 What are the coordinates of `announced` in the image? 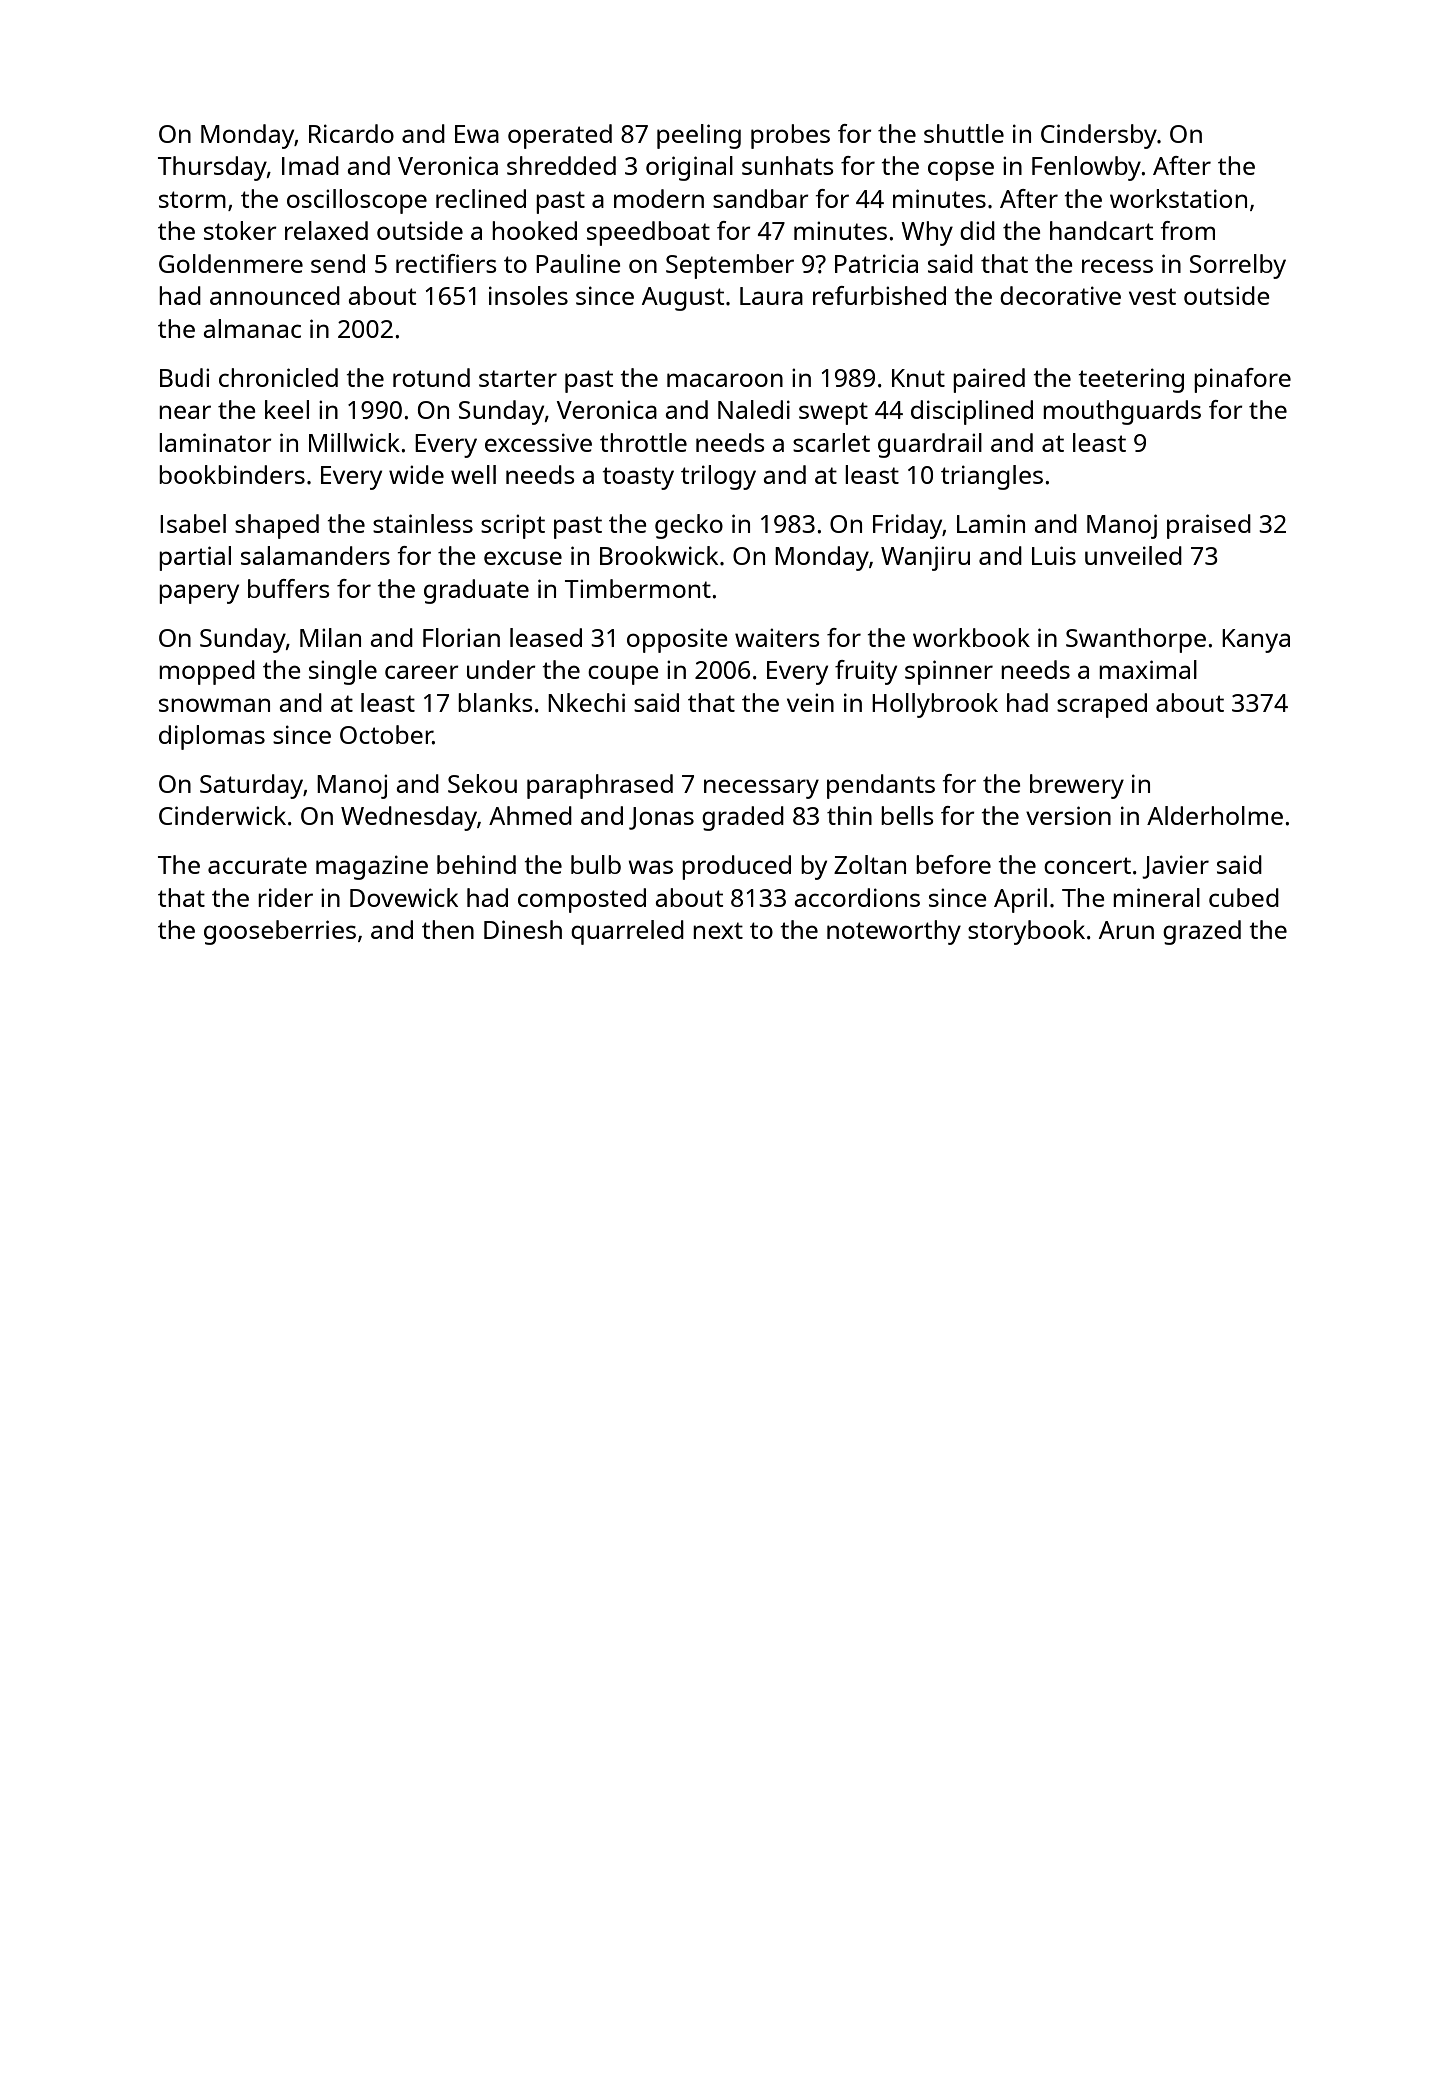 It's located at (275, 295).
